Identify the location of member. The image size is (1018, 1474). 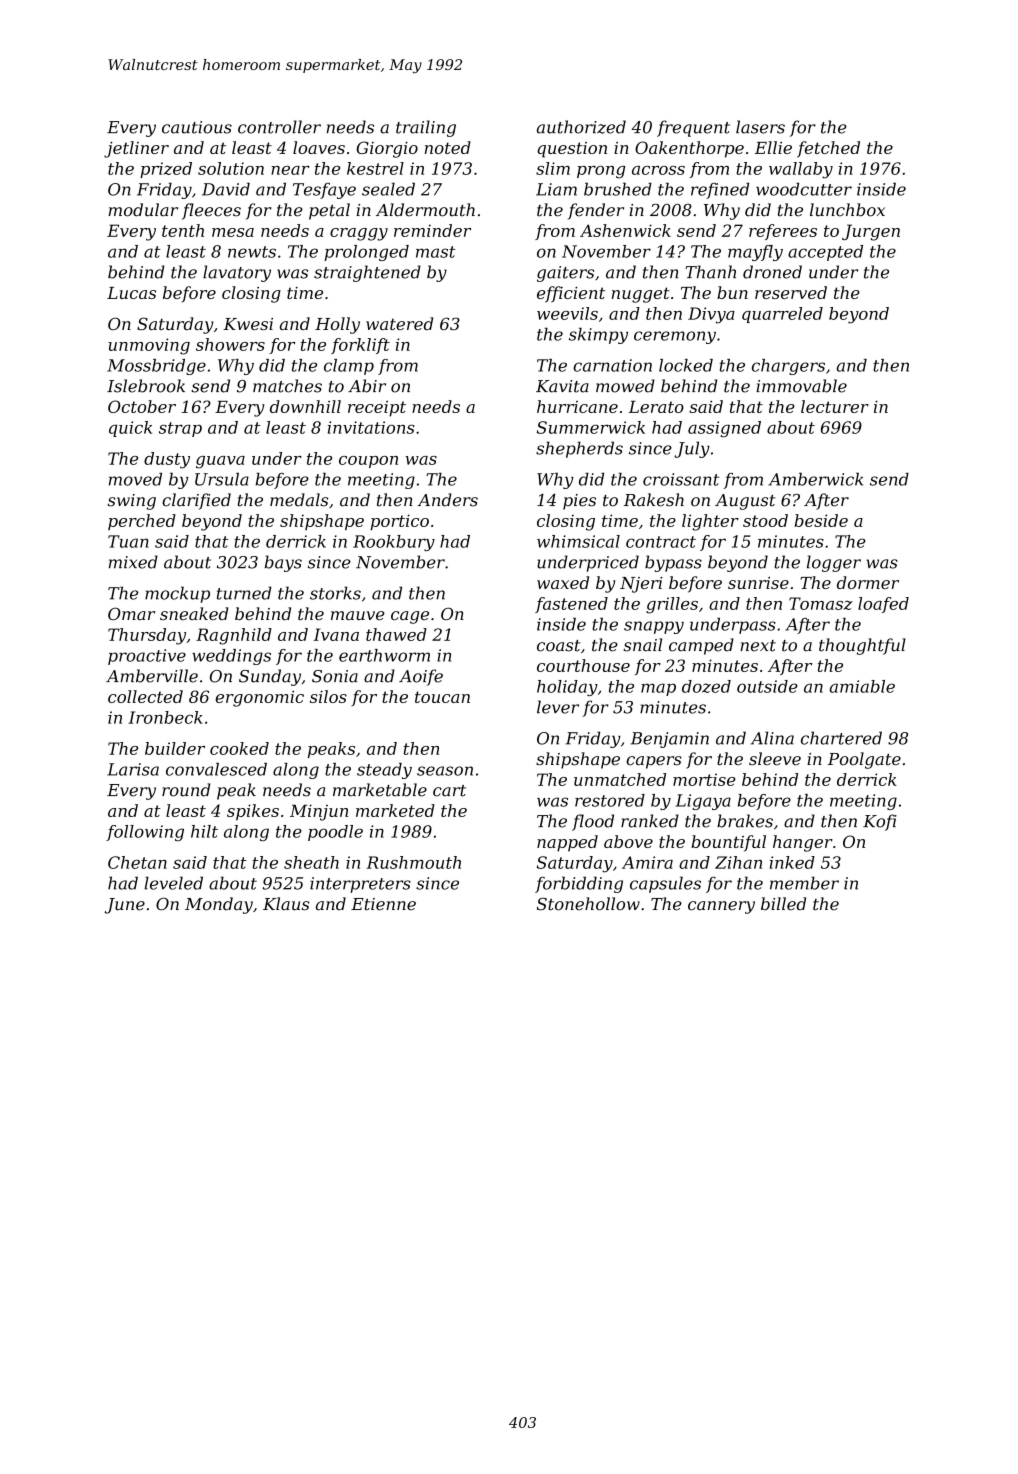
(804, 883).
